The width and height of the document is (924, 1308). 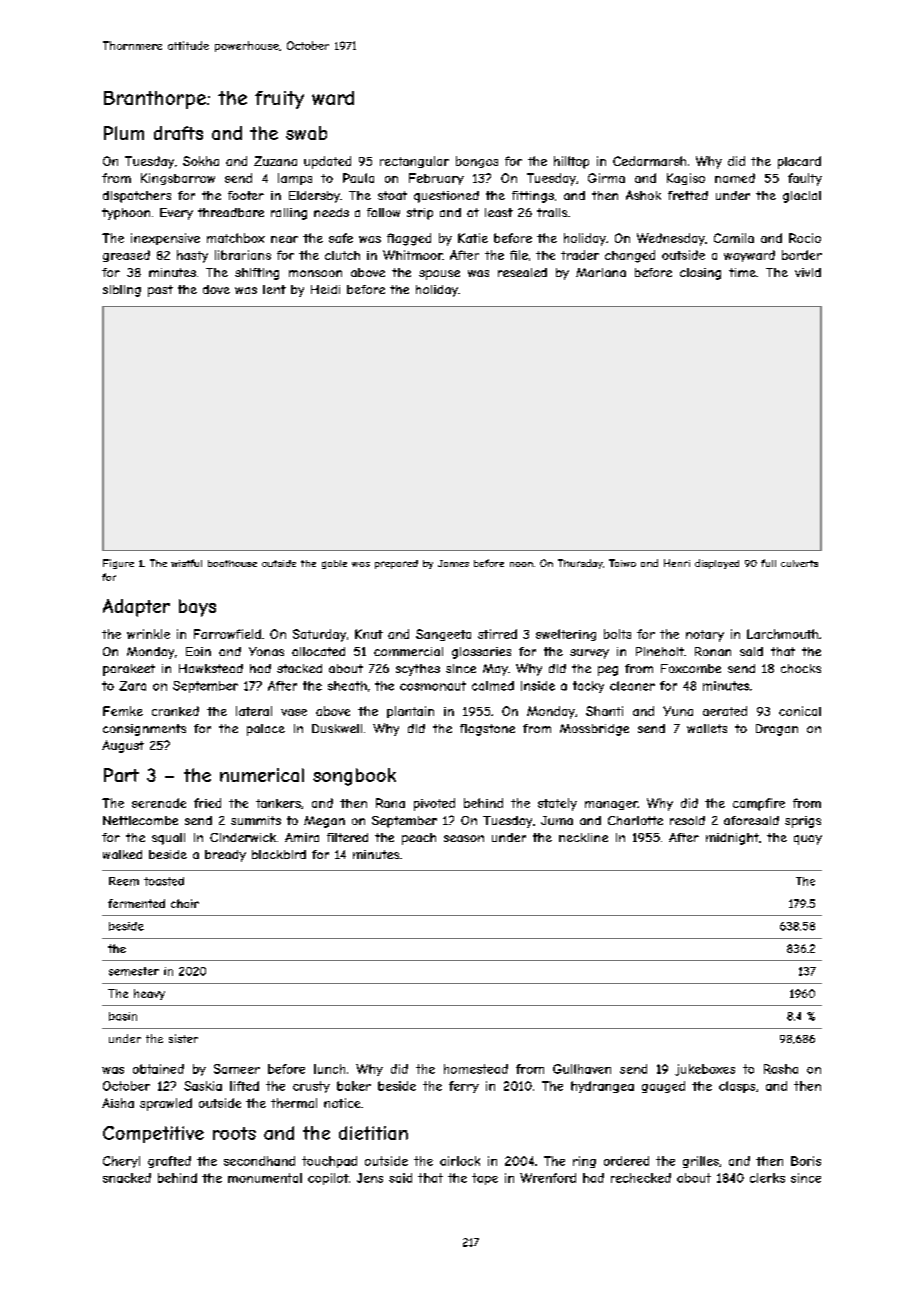 What do you see at coordinates (799, 563) in the document?
I see `culverts` at bounding box center [799, 563].
